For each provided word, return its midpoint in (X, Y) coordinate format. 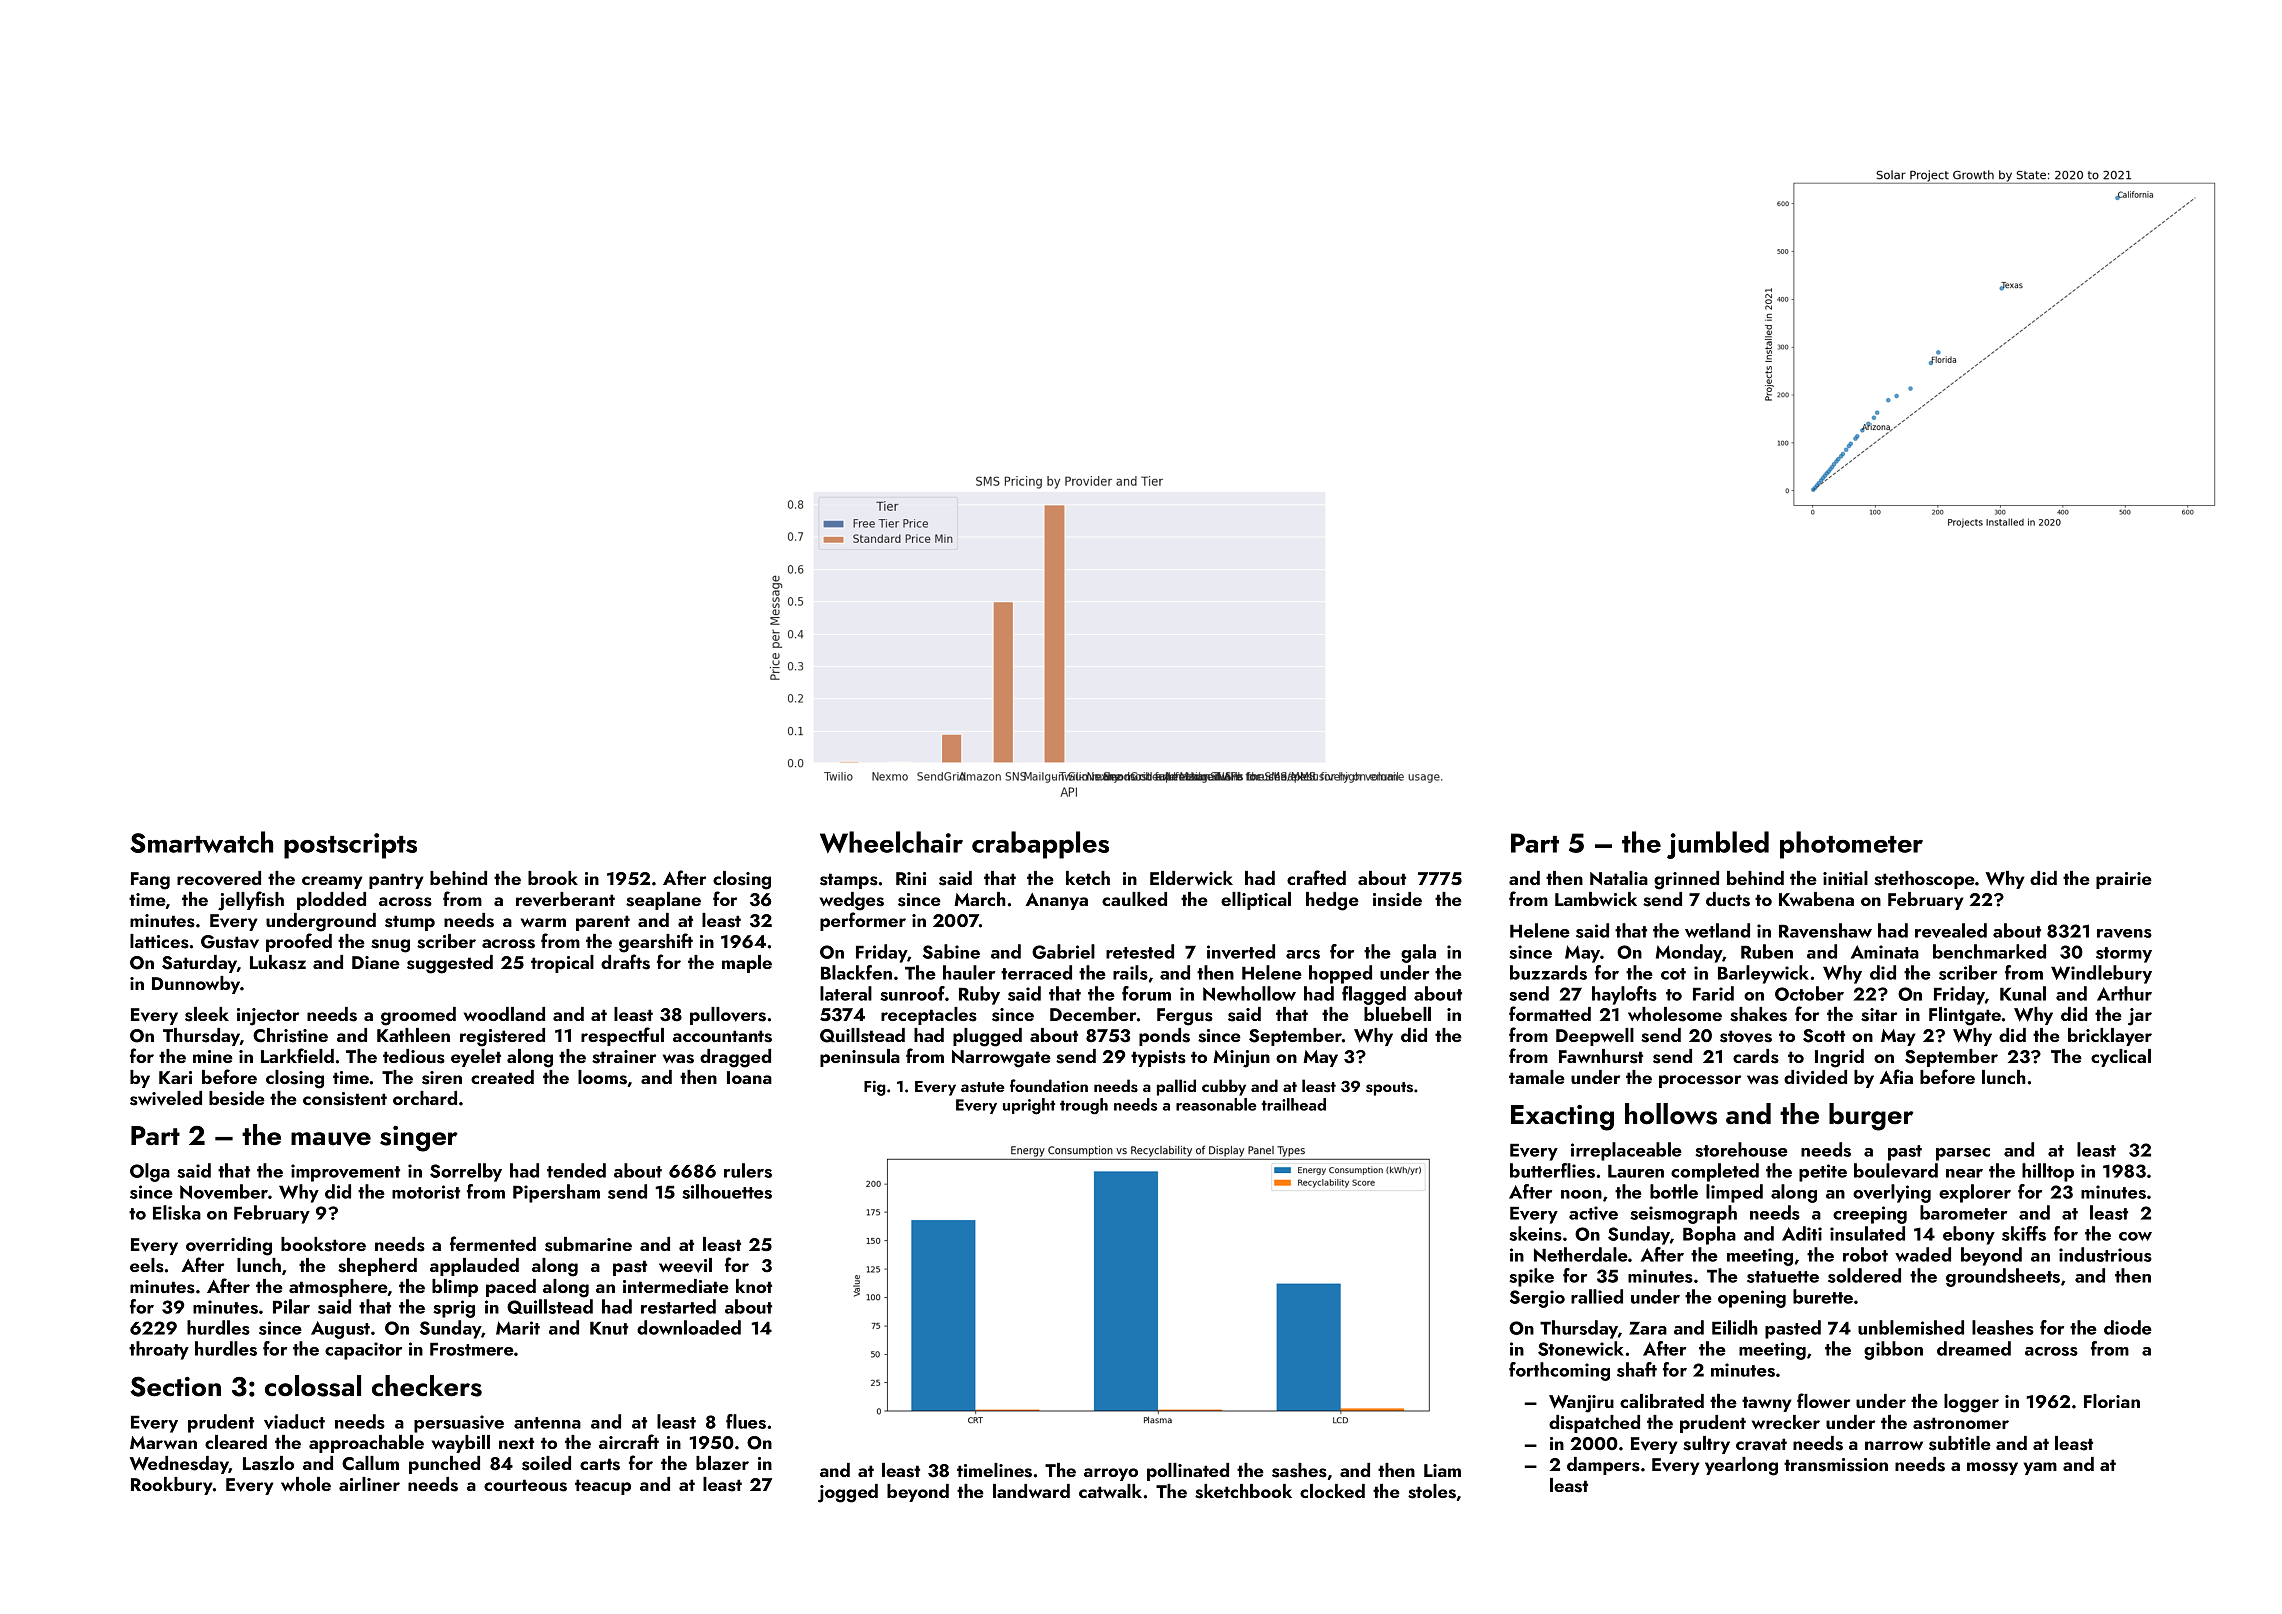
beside (237, 1098)
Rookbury (172, 1486)
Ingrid (1839, 1058)
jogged (848, 1493)
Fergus (1185, 1017)
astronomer (1961, 1423)
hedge (1332, 901)
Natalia (1619, 878)
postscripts (350, 846)
